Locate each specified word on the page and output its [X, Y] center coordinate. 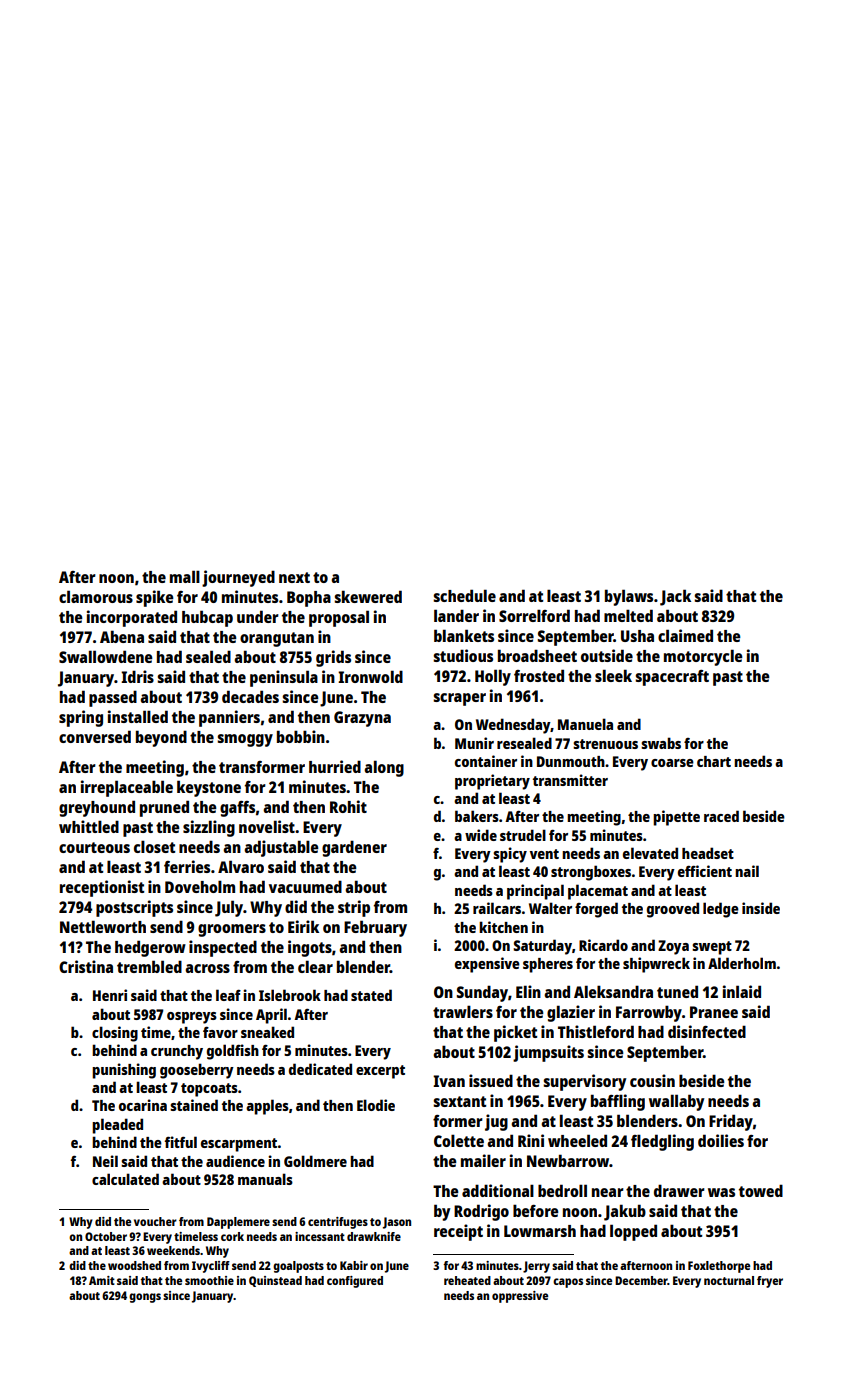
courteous [94, 847]
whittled [89, 826]
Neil [105, 1161]
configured [355, 1282]
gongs [145, 1298]
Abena [122, 636]
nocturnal [729, 1280]
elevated [650, 853]
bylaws [629, 597]
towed [761, 1190]
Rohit [348, 806]
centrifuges [338, 1223]
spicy [510, 855]
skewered [368, 596]
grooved [673, 910]
